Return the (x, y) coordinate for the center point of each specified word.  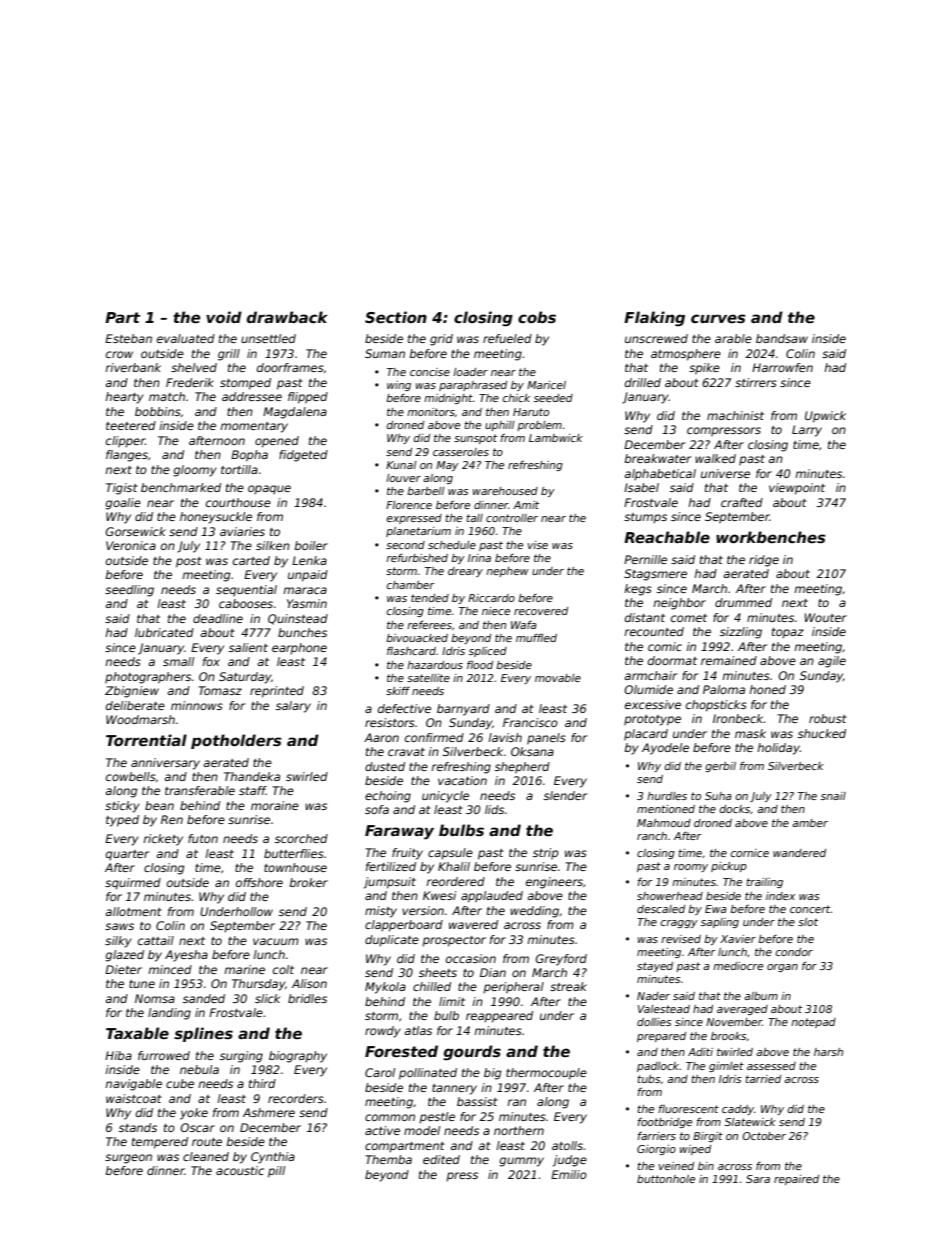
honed (767, 689)
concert (810, 909)
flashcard (411, 651)
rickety (163, 840)
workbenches (771, 537)
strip (546, 854)
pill (276, 1172)
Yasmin (307, 603)
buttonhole (666, 1179)
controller (512, 518)
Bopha (249, 456)
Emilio (569, 1174)
